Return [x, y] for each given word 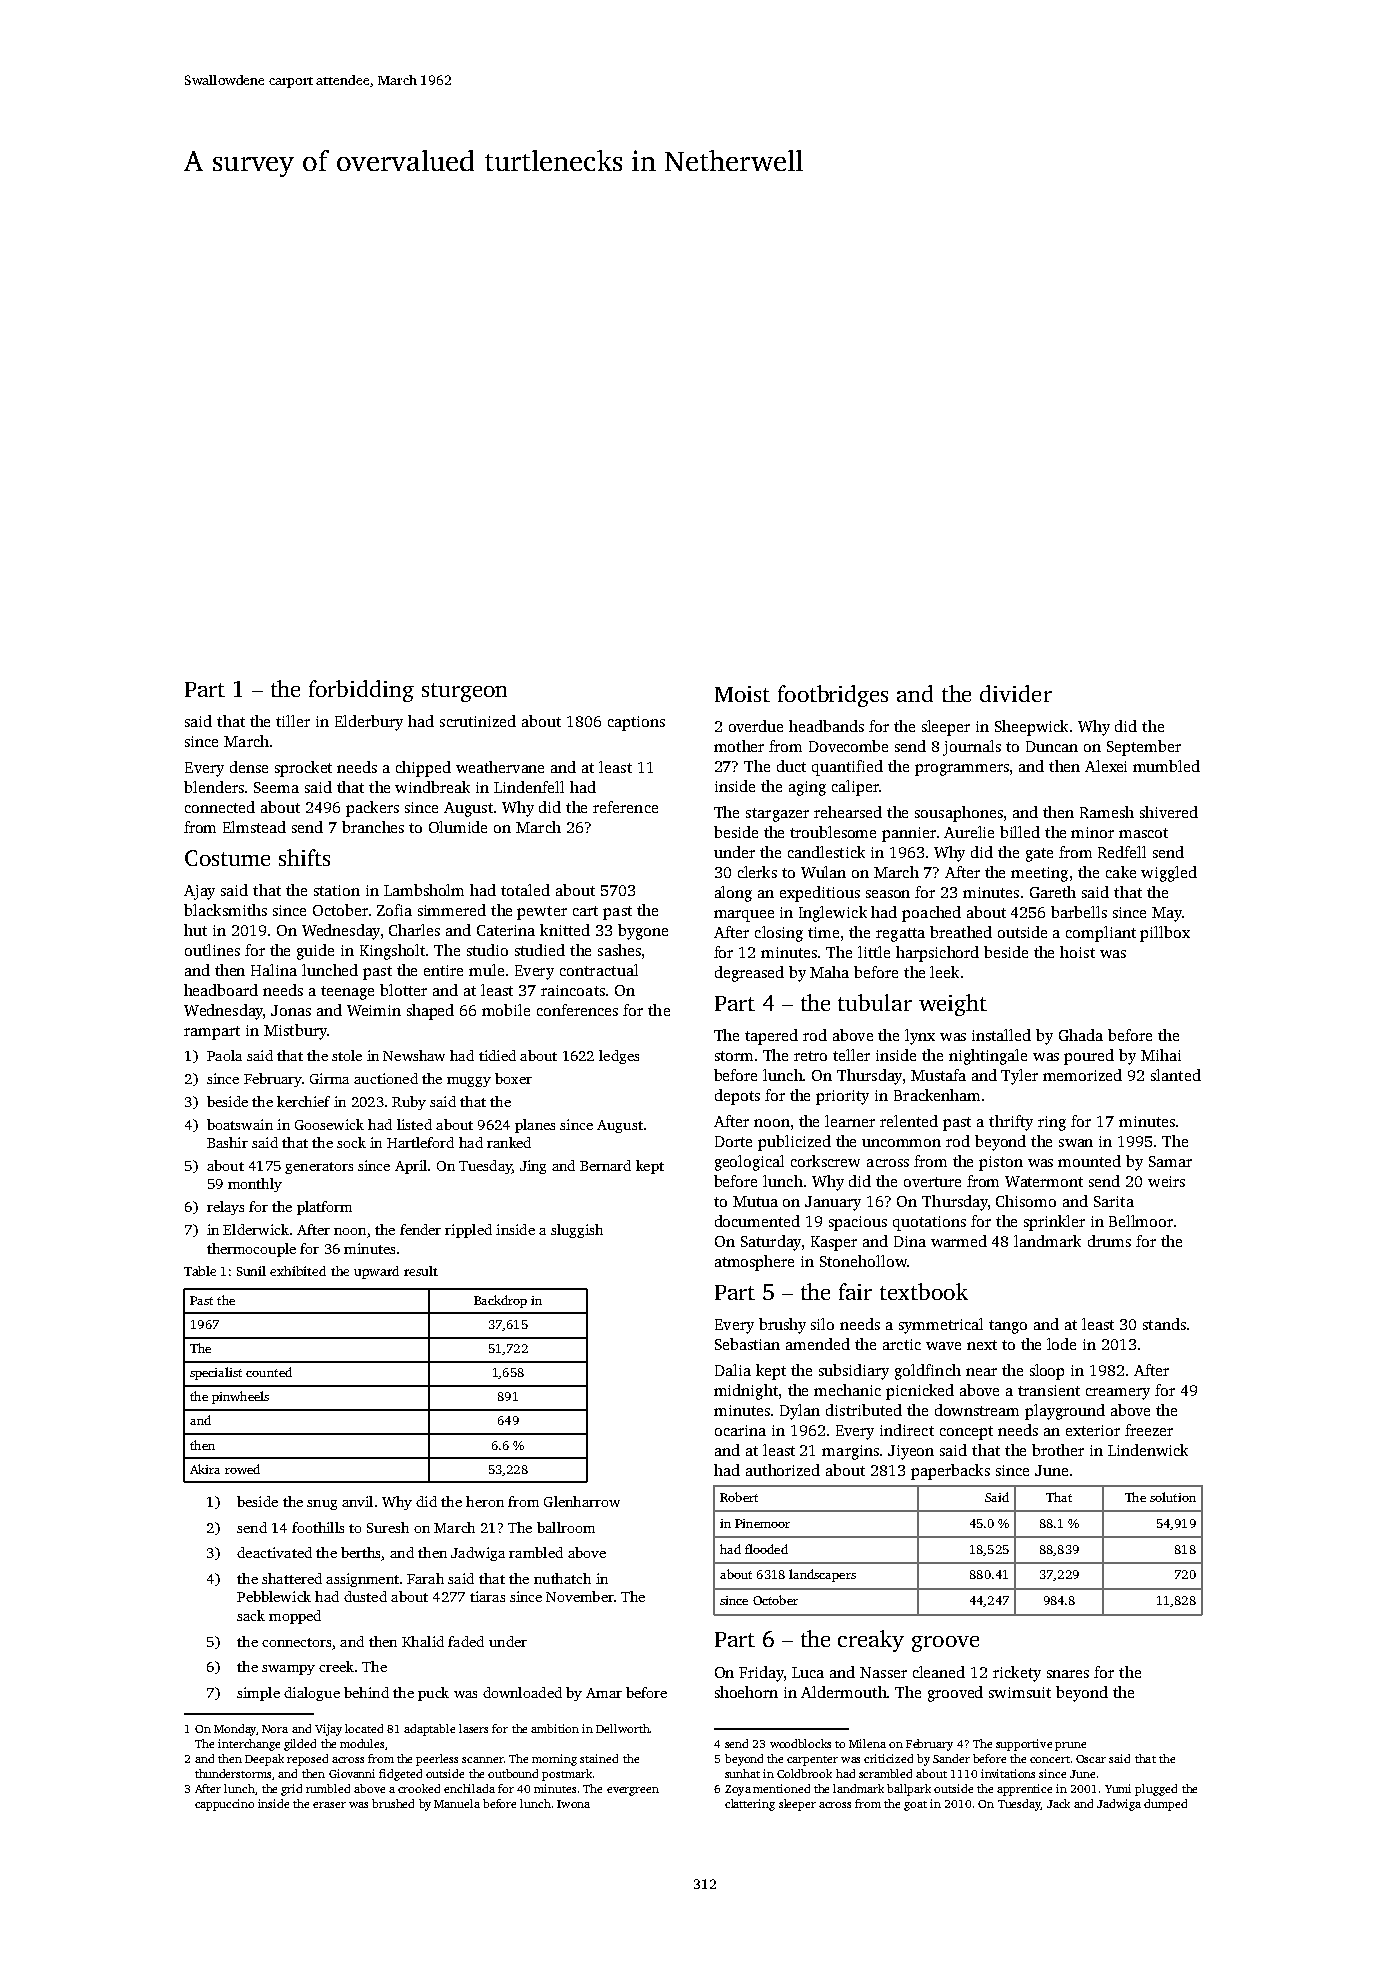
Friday [761, 1674]
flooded [766, 1549]
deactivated [274, 1552]
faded [466, 1641]
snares [1068, 1674]
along [733, 894]
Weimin [374, 1010]
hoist [1077, 952]
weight [953, 1005]
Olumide [458, 827]
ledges [619, 1057]
